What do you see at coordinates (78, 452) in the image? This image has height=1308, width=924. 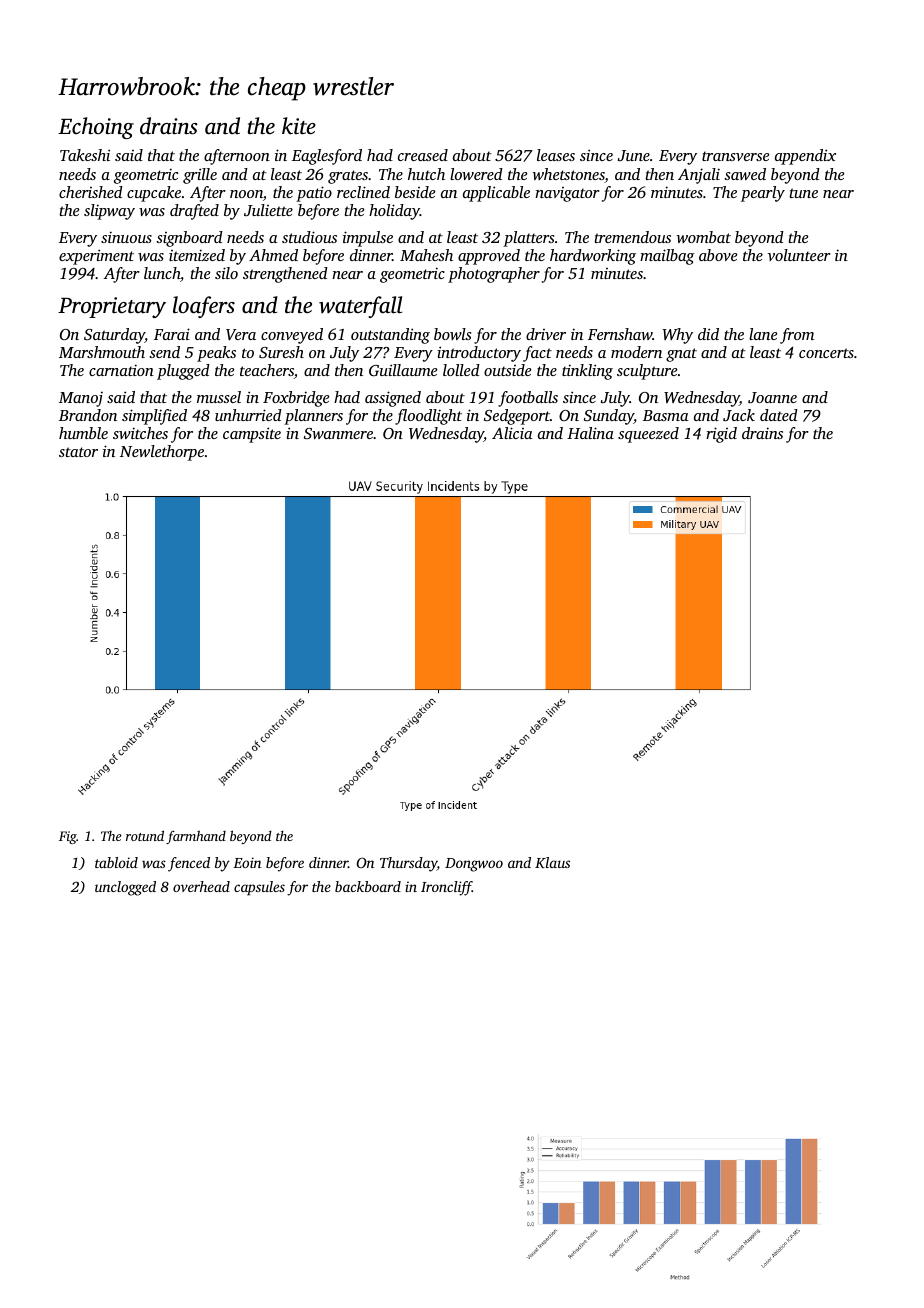 I see `stator` at bounding box center [78, 452].
